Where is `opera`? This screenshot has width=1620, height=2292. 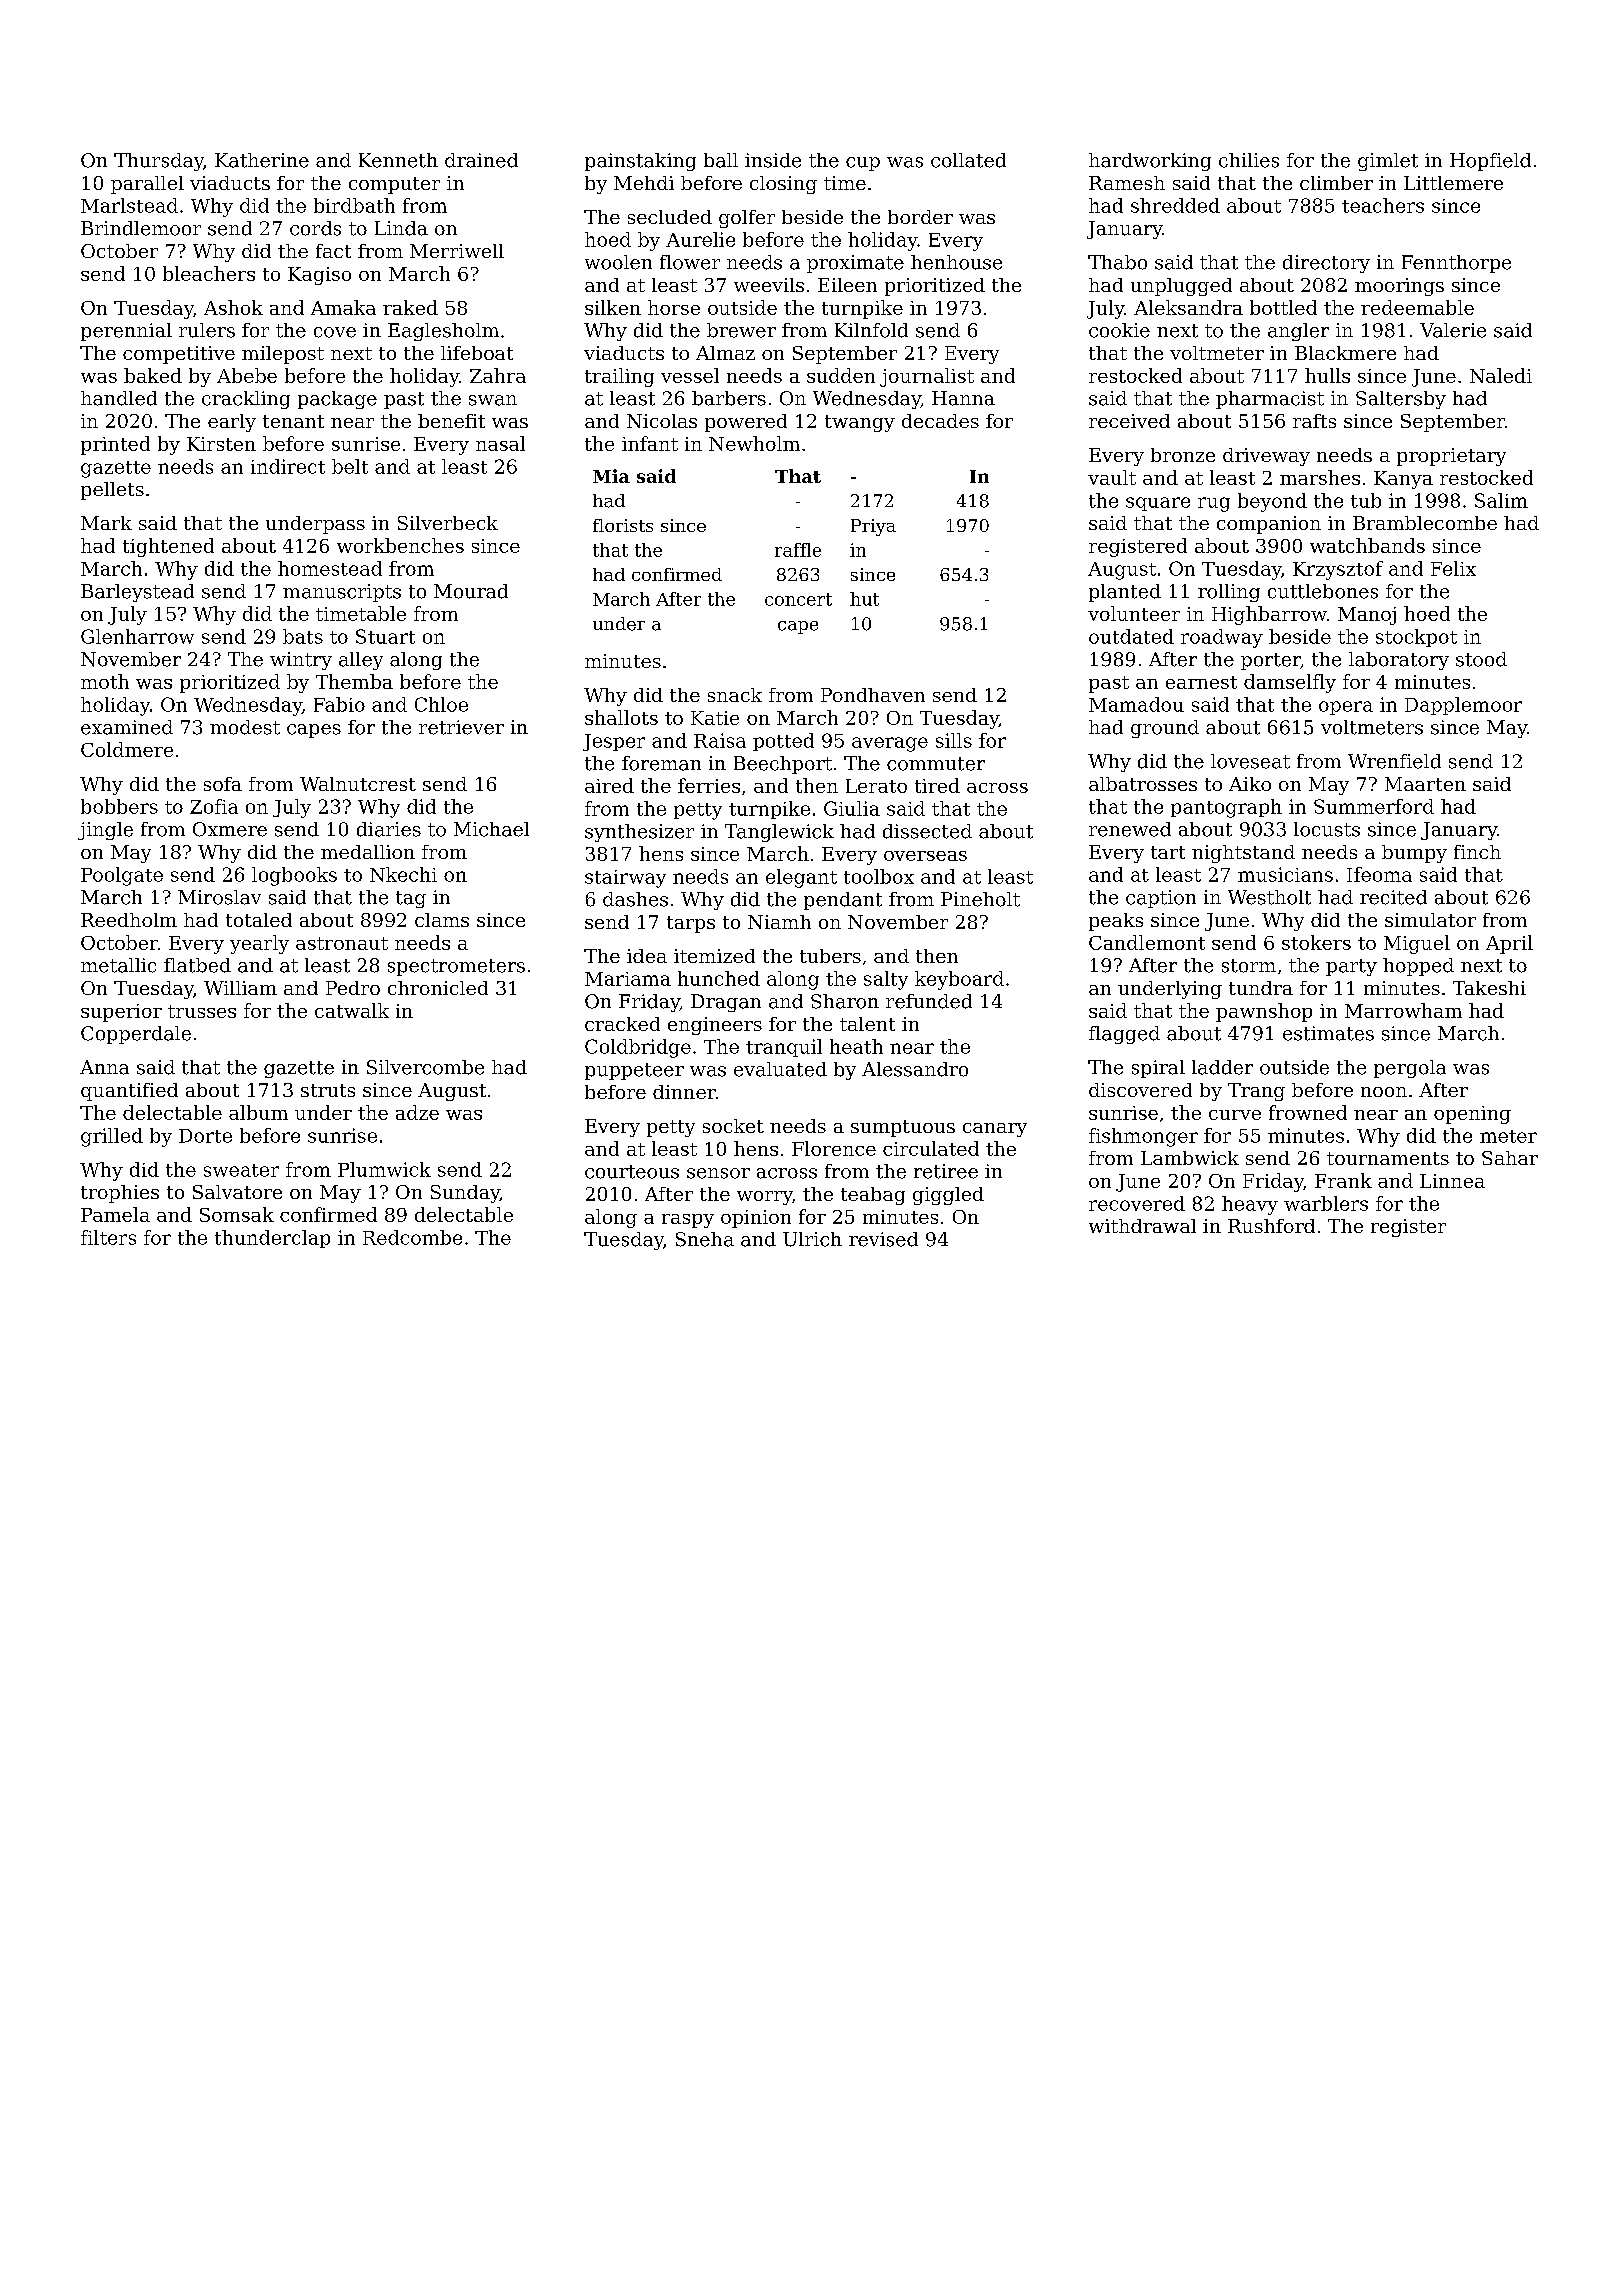 opera is located at coordinates (1346, 708).
